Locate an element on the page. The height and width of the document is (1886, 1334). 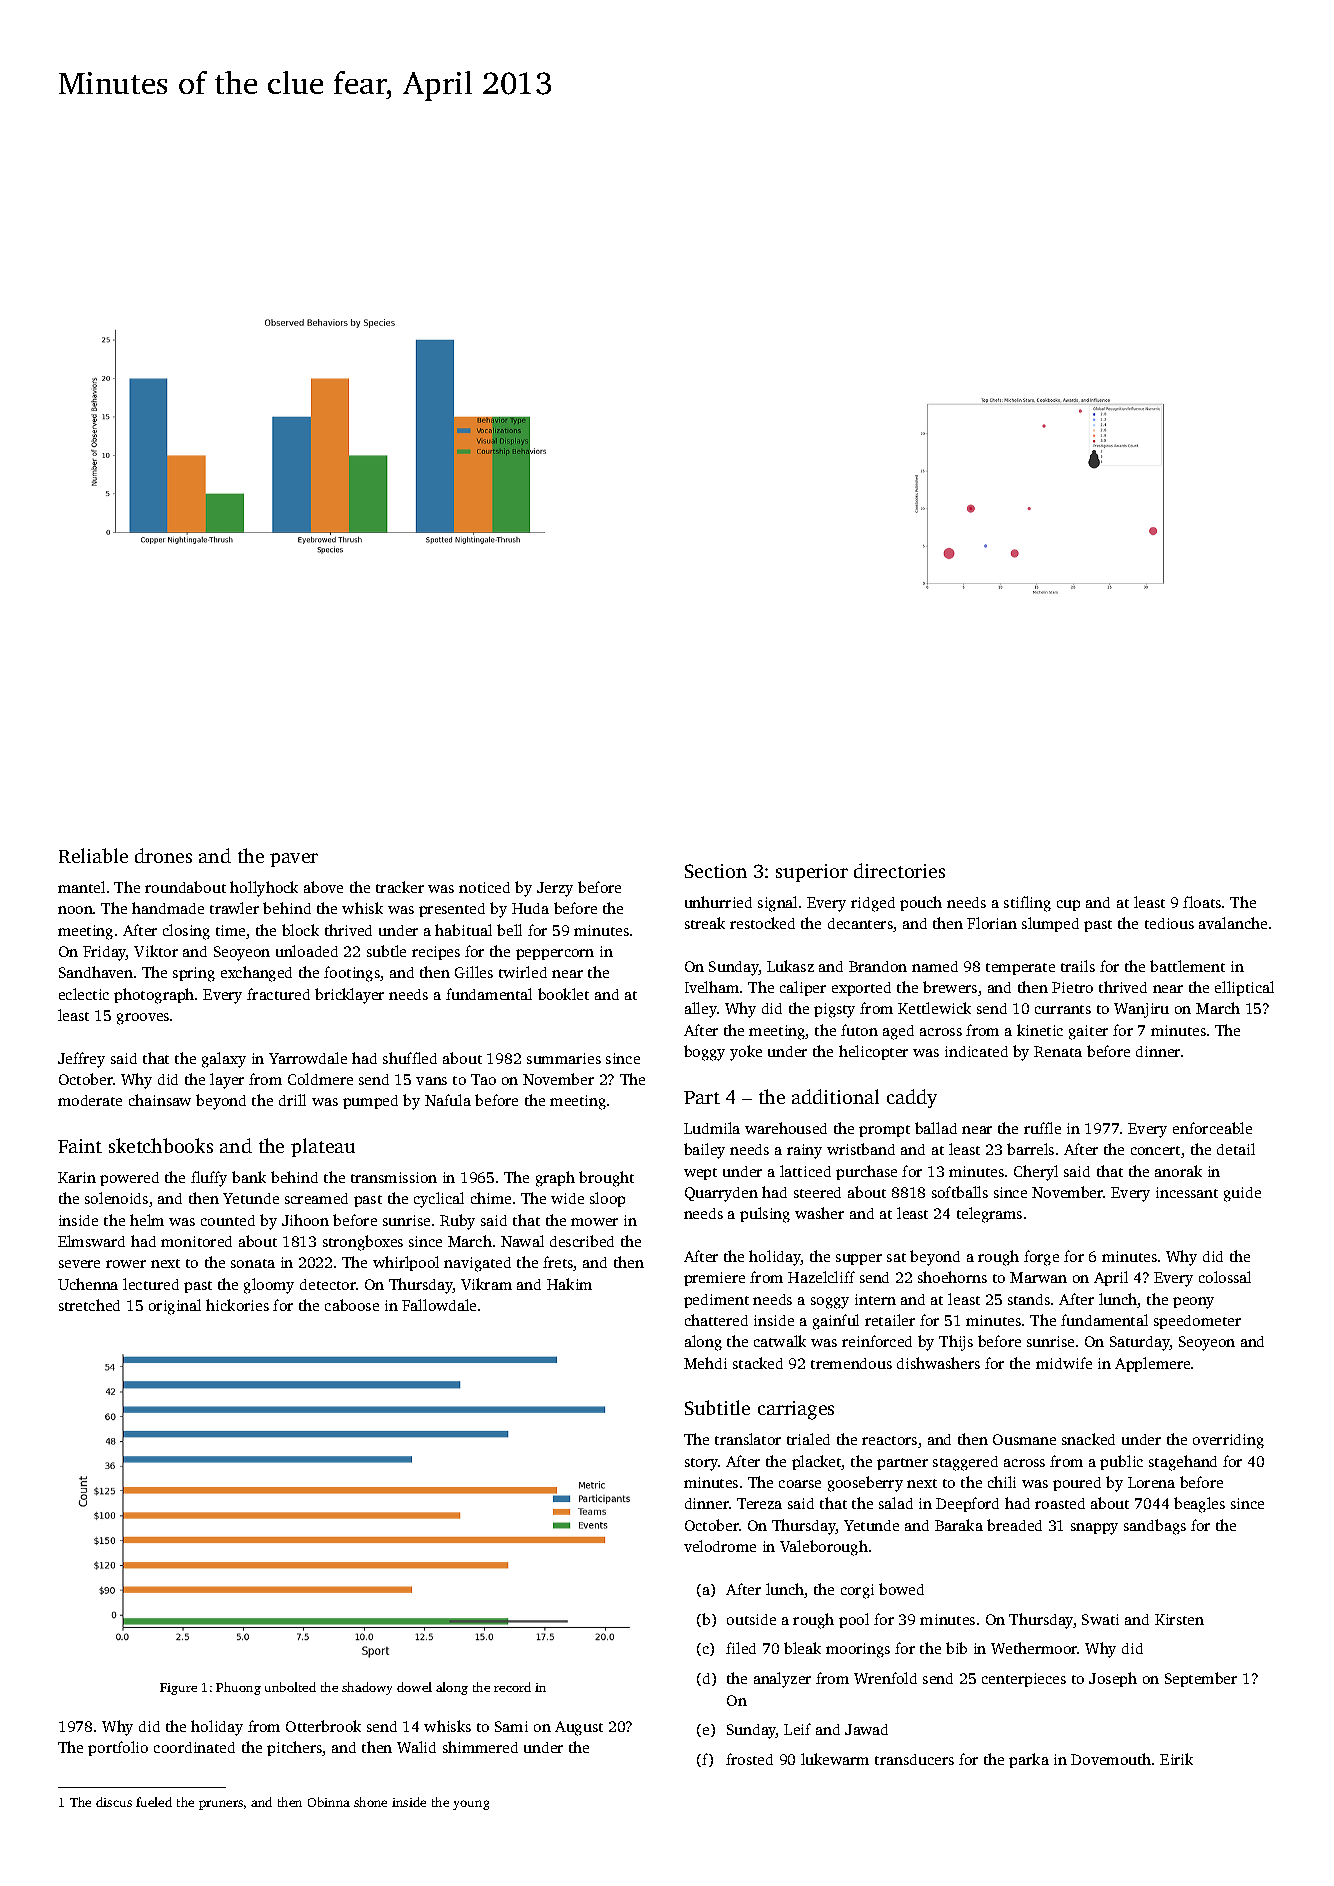
shone is located at coordinates (370, 1802).
